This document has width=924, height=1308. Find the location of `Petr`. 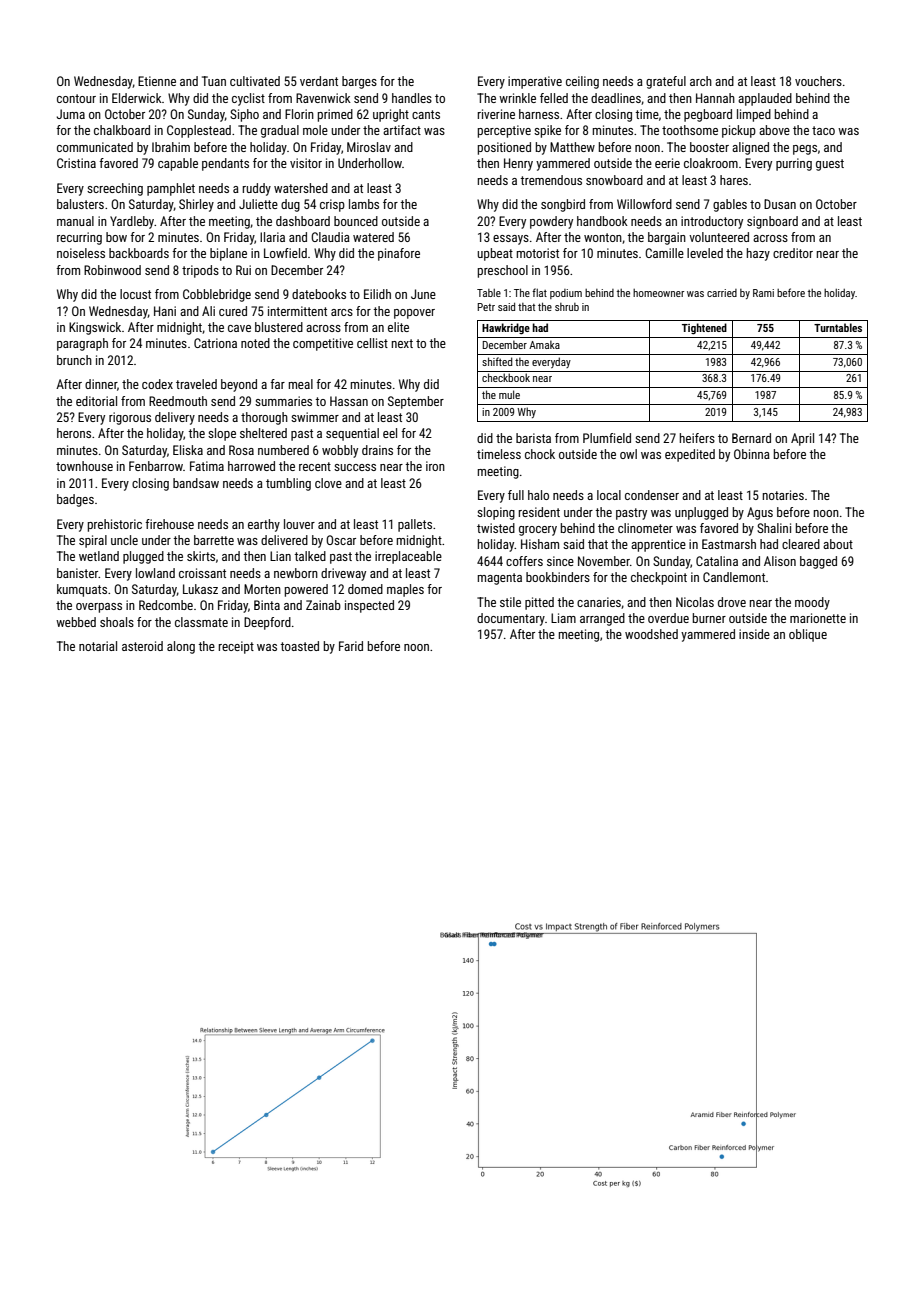

Petr is located at coordinates (486, 307).
